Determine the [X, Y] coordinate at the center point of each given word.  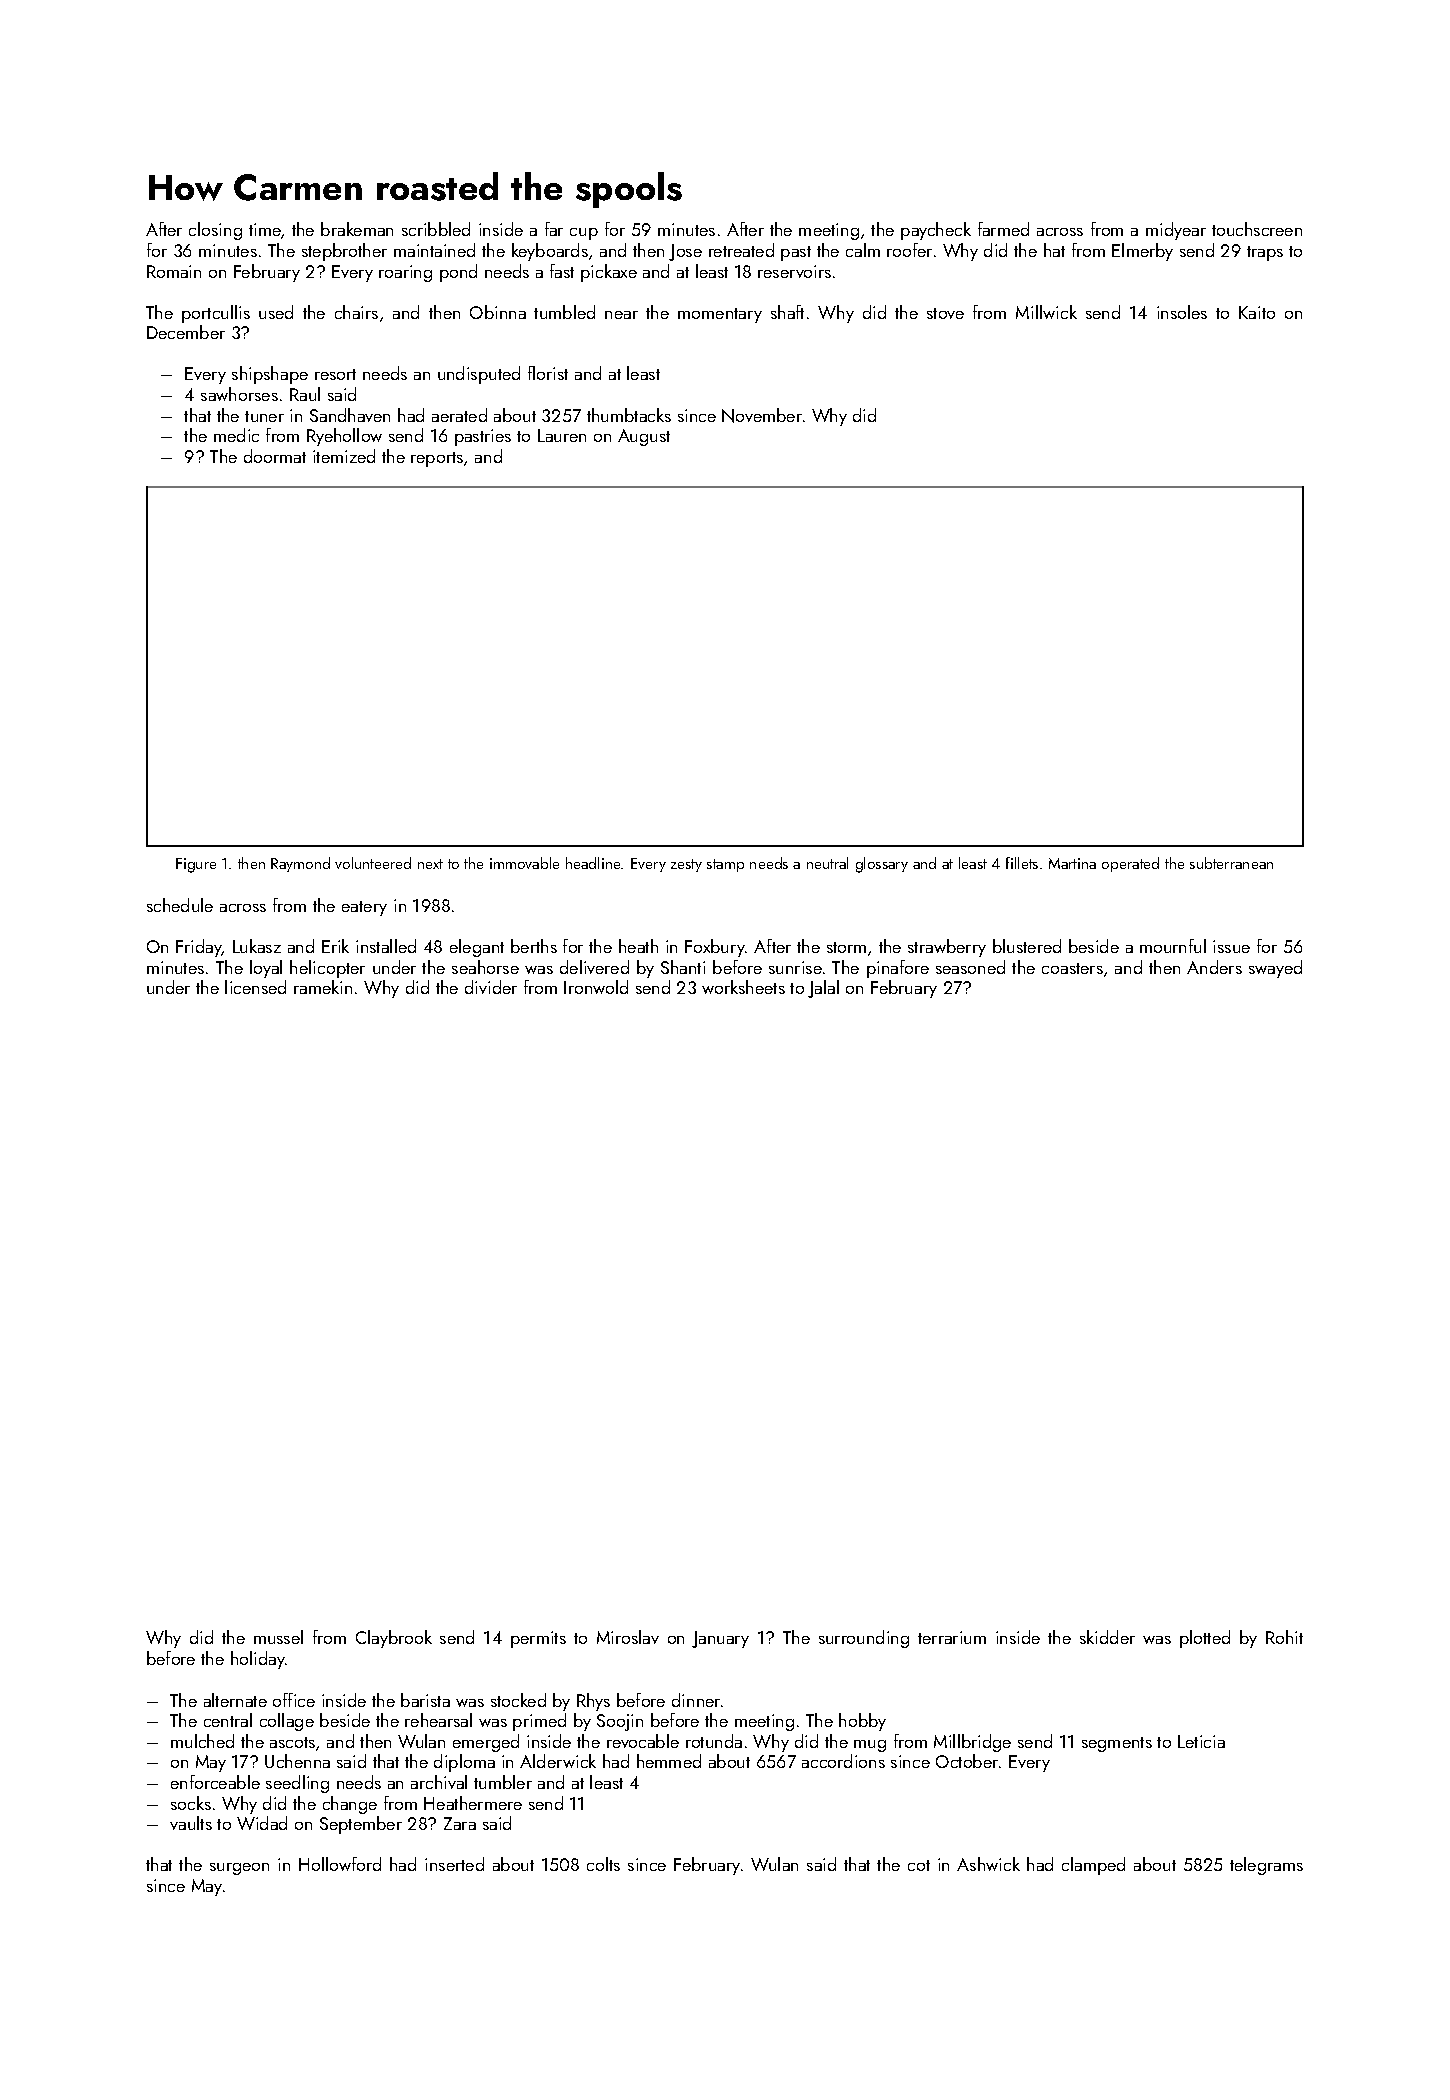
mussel [278, 1637]
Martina [1072, 863]
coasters [1072, 968]
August [644, 437]
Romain [174, 271]
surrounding [864, 1639]
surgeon [239, 1869]
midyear [1176, 231]
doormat [275, 456]
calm [863, 250]
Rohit [1284, 1637]
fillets [1022, 863]
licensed [255, 987]
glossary [882, 865]
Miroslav [628, 1637]
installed [386, 946]
